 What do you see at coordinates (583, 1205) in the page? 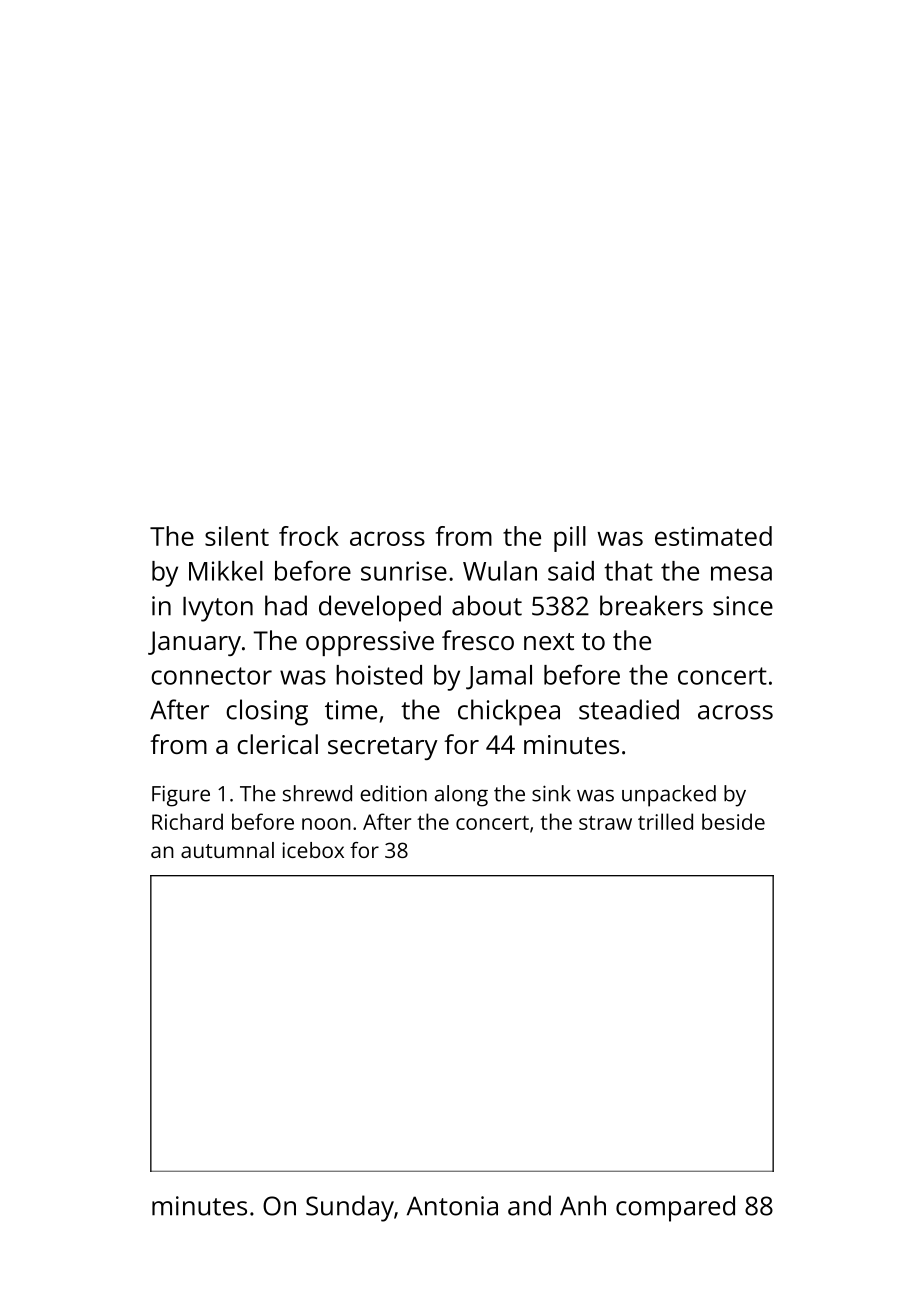
I see `Anh` at bounding box center [583, 1205].
